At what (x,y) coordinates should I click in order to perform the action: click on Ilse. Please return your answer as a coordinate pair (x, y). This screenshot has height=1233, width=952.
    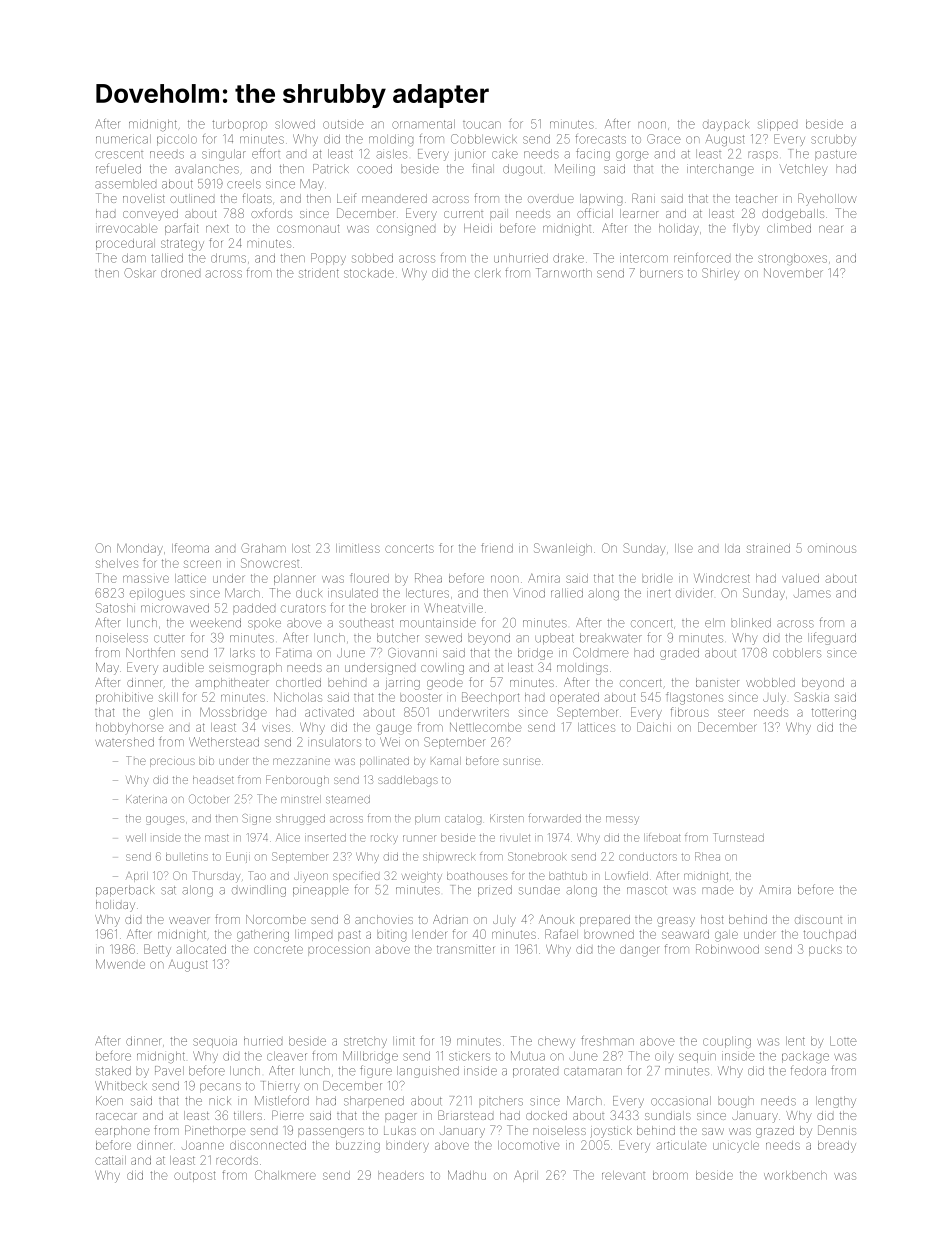
    Looking at the image, I should click on (684, 548).
